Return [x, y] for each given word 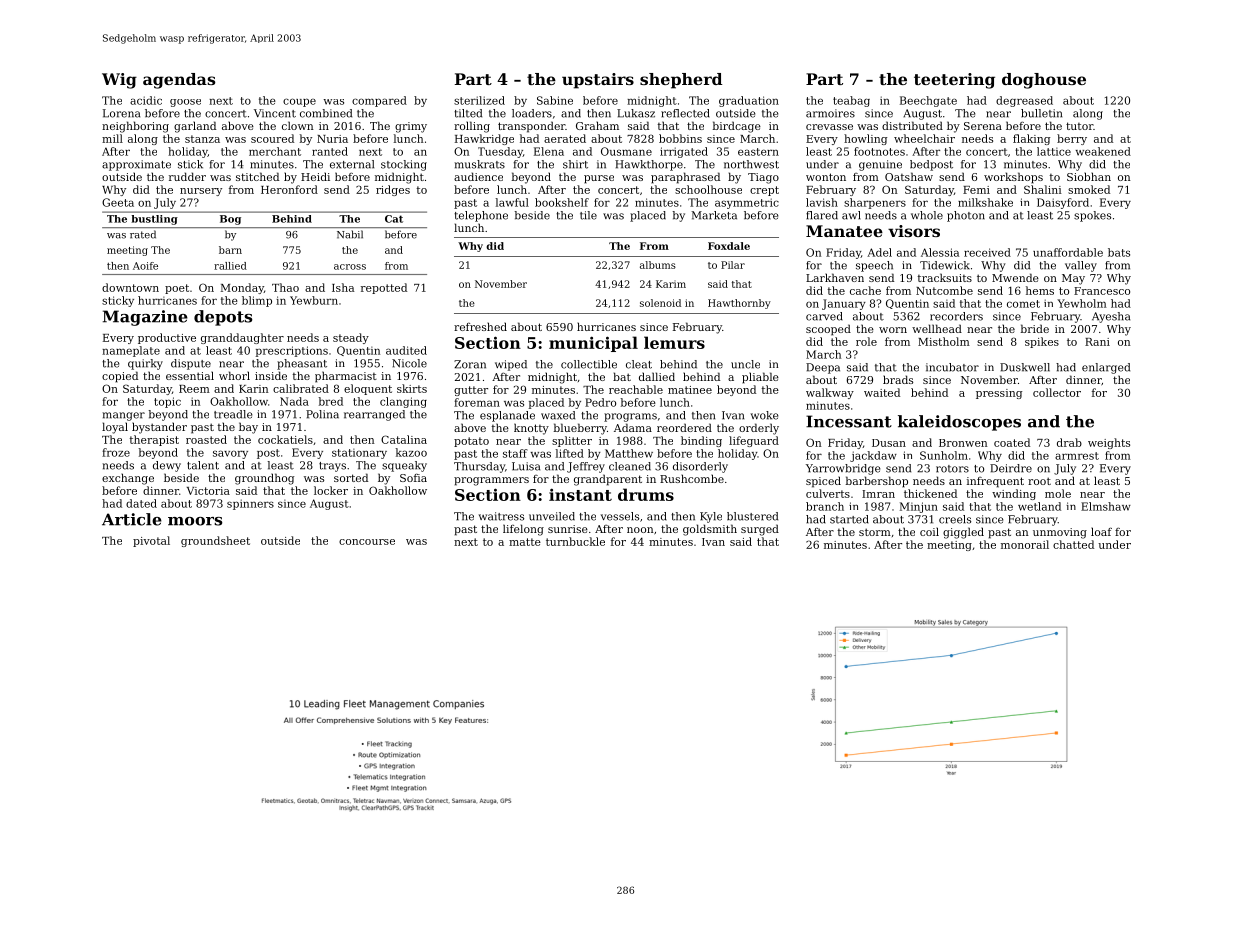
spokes [1092, 216]
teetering [954, 81]
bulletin [1041, 113]
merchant [275, 151]
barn [230, 250]
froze [116, 452]
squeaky [404, 466]
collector [1057, 392]
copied [120, 377]
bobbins [680, 138]
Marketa [714, 215]
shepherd [681, 81]
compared [379, 101]
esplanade [507, 416]
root [1039, 481]
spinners [250, 504]
